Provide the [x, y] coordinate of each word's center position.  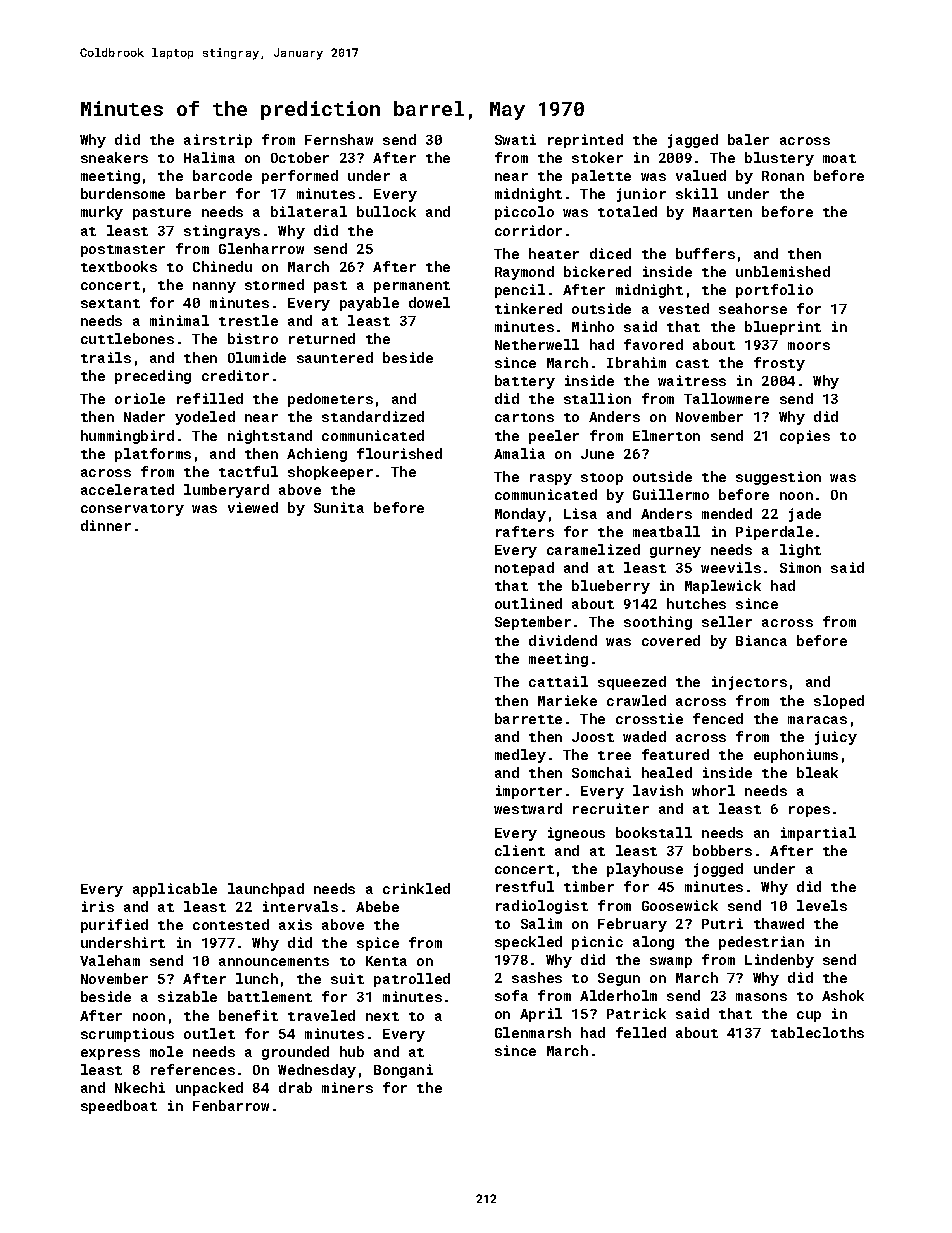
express [110, 1054]
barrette [528, 718]
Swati [515, 139]
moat [839, 158]
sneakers [114, 157]
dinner [106, 525]
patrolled [412, 980]
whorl [713, 790]
